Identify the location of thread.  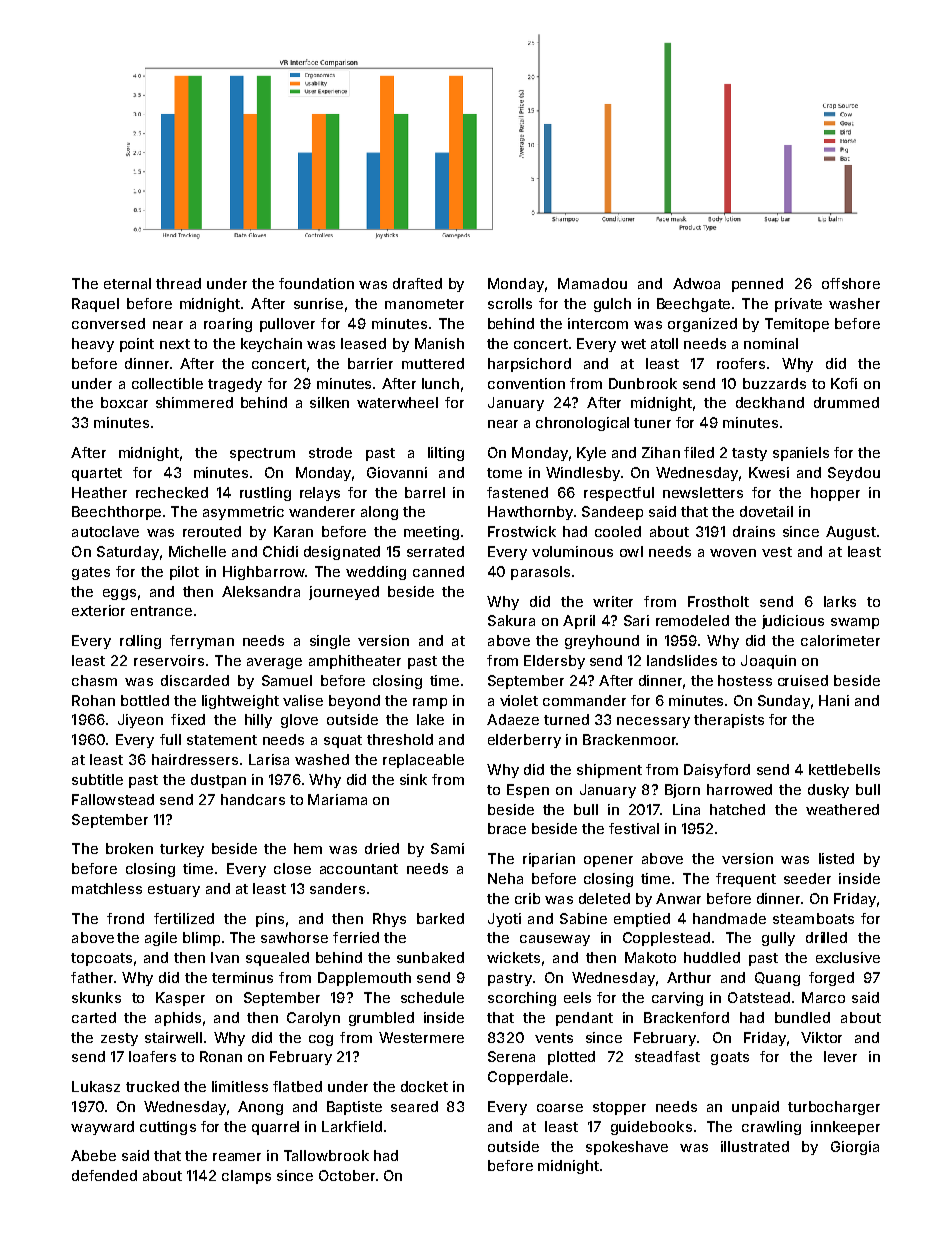
(178, 283).
